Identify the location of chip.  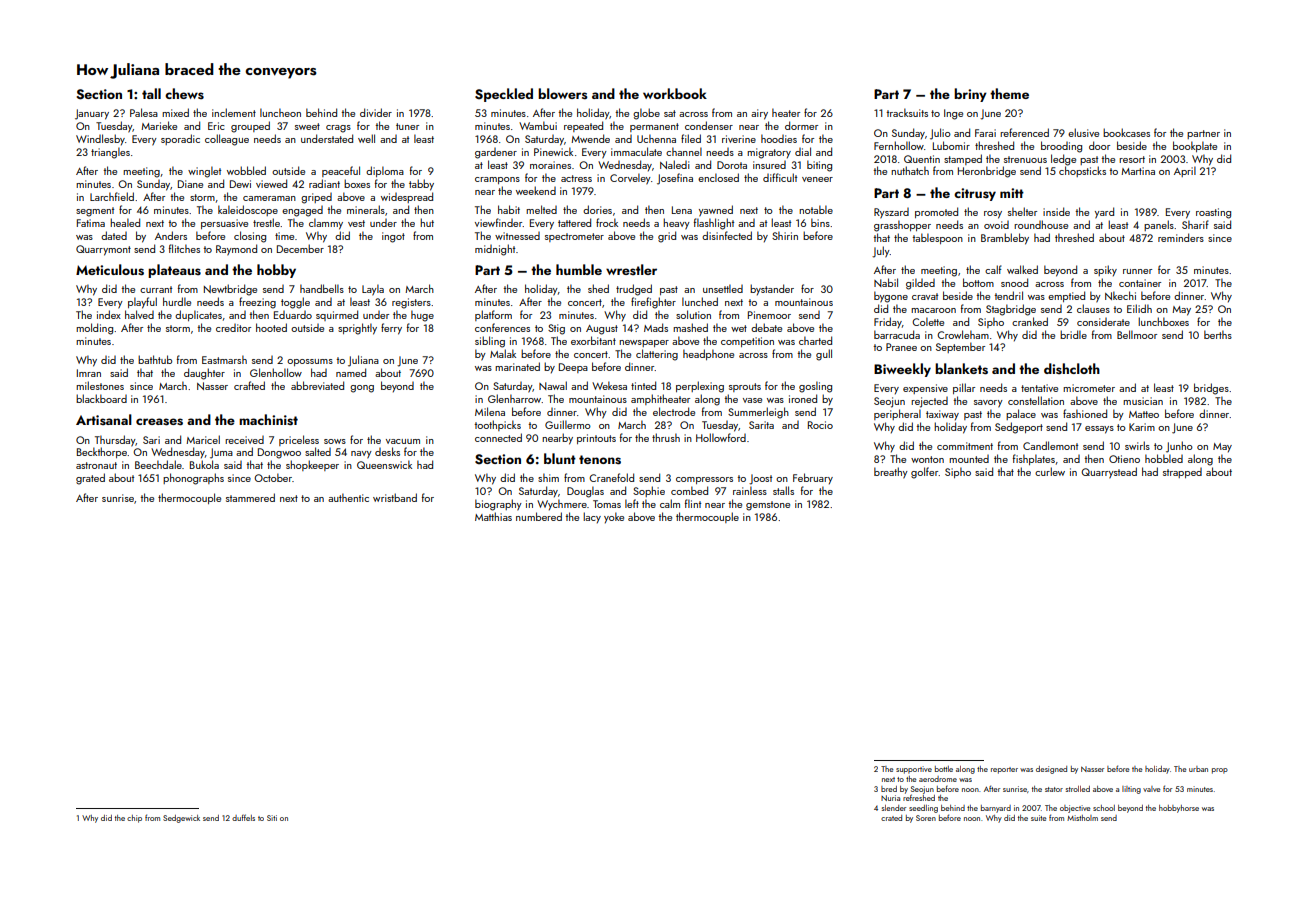
(134, 819).
